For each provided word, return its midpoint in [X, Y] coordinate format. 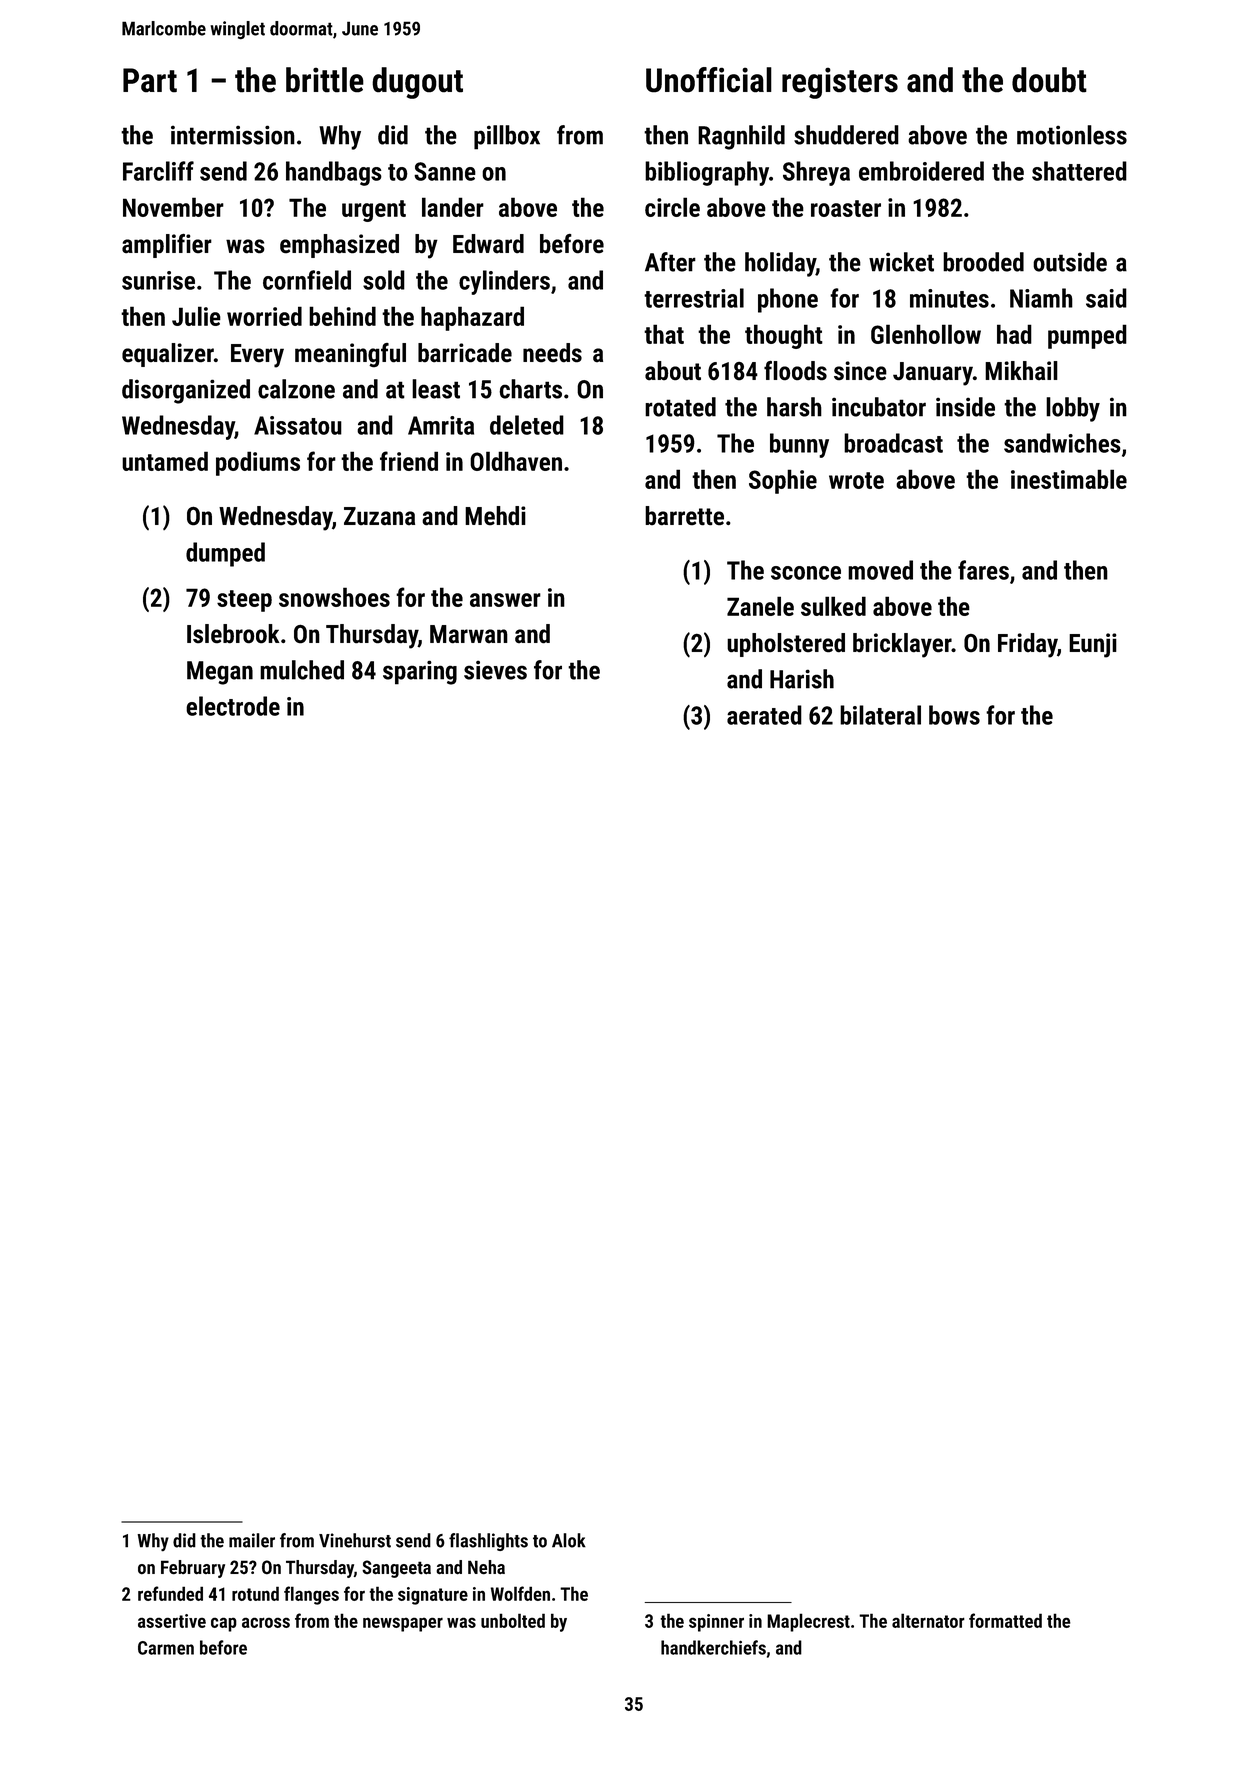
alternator [928, 1620]
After [670, 262]
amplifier [167, 246]
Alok [569, 1540]
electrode [233, 706]
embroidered [921, 171]
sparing [420, 672]
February [193, 1569]
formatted [1005, 1620]
